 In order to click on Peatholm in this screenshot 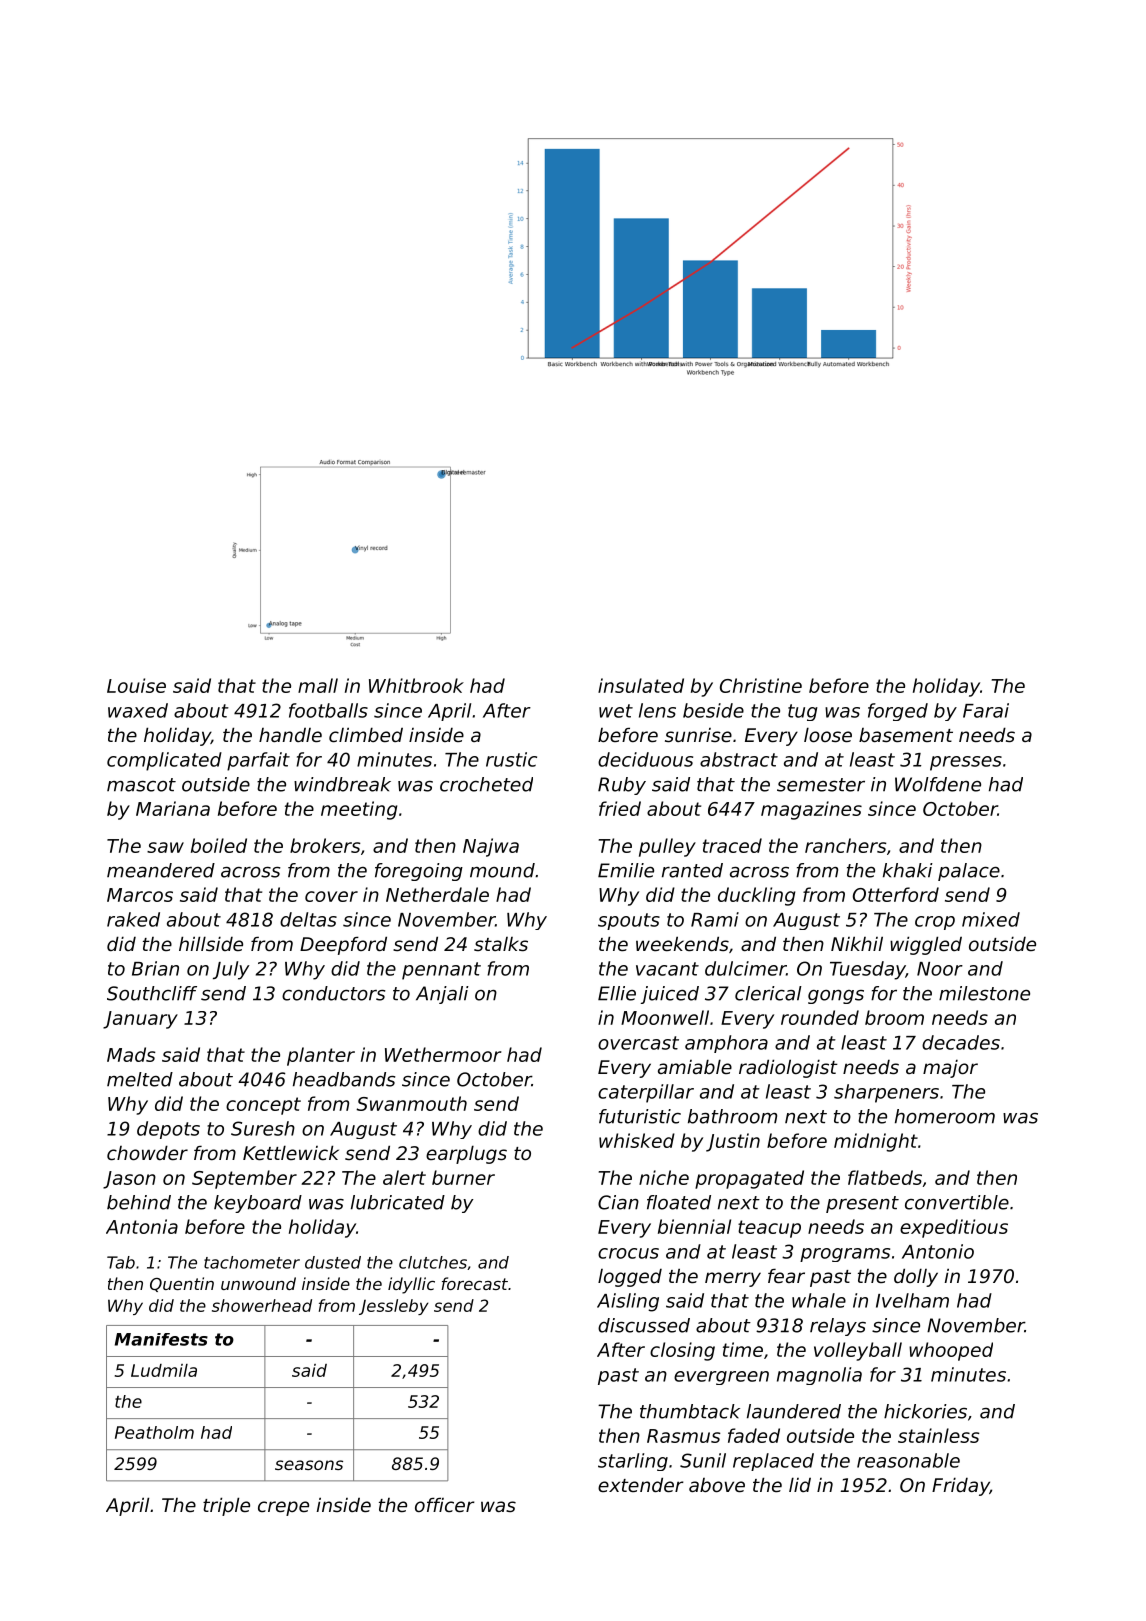, I will do `click(154, 1432)`.
